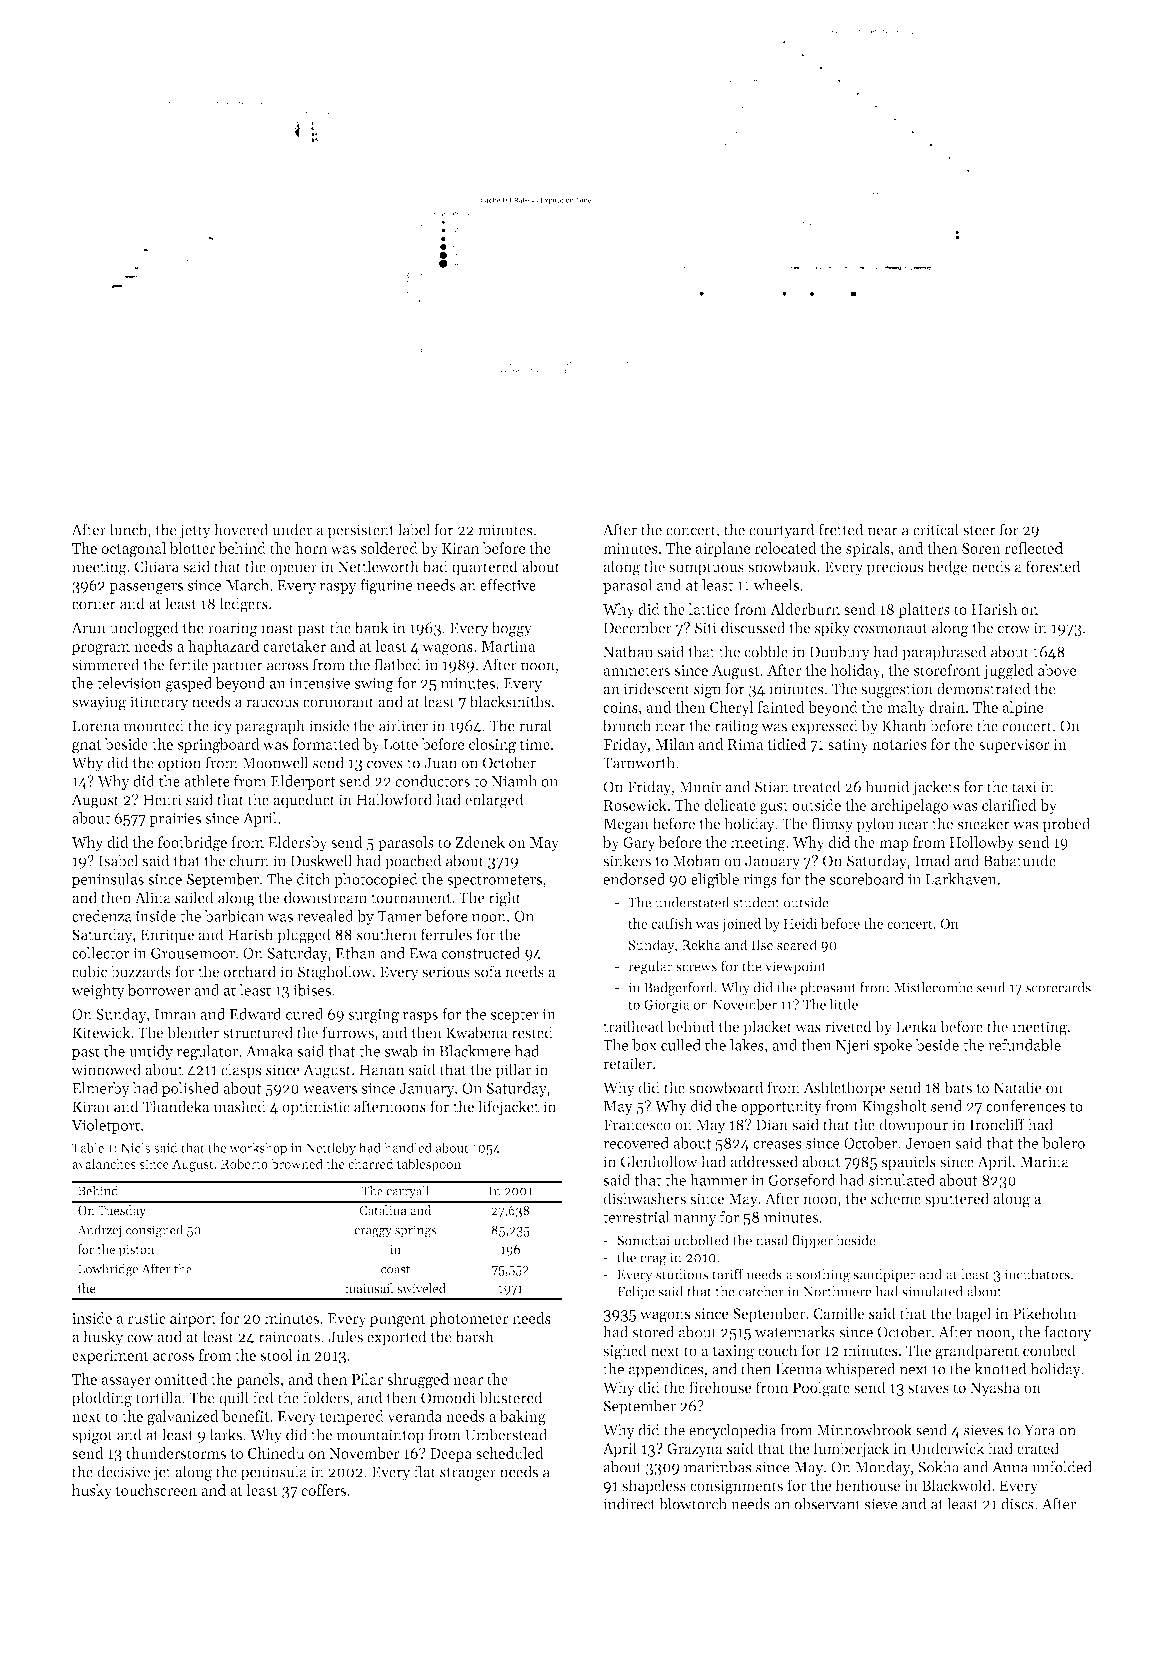 The image size is (1165, 1654). I want to click on lunch, so click(128, 529).
